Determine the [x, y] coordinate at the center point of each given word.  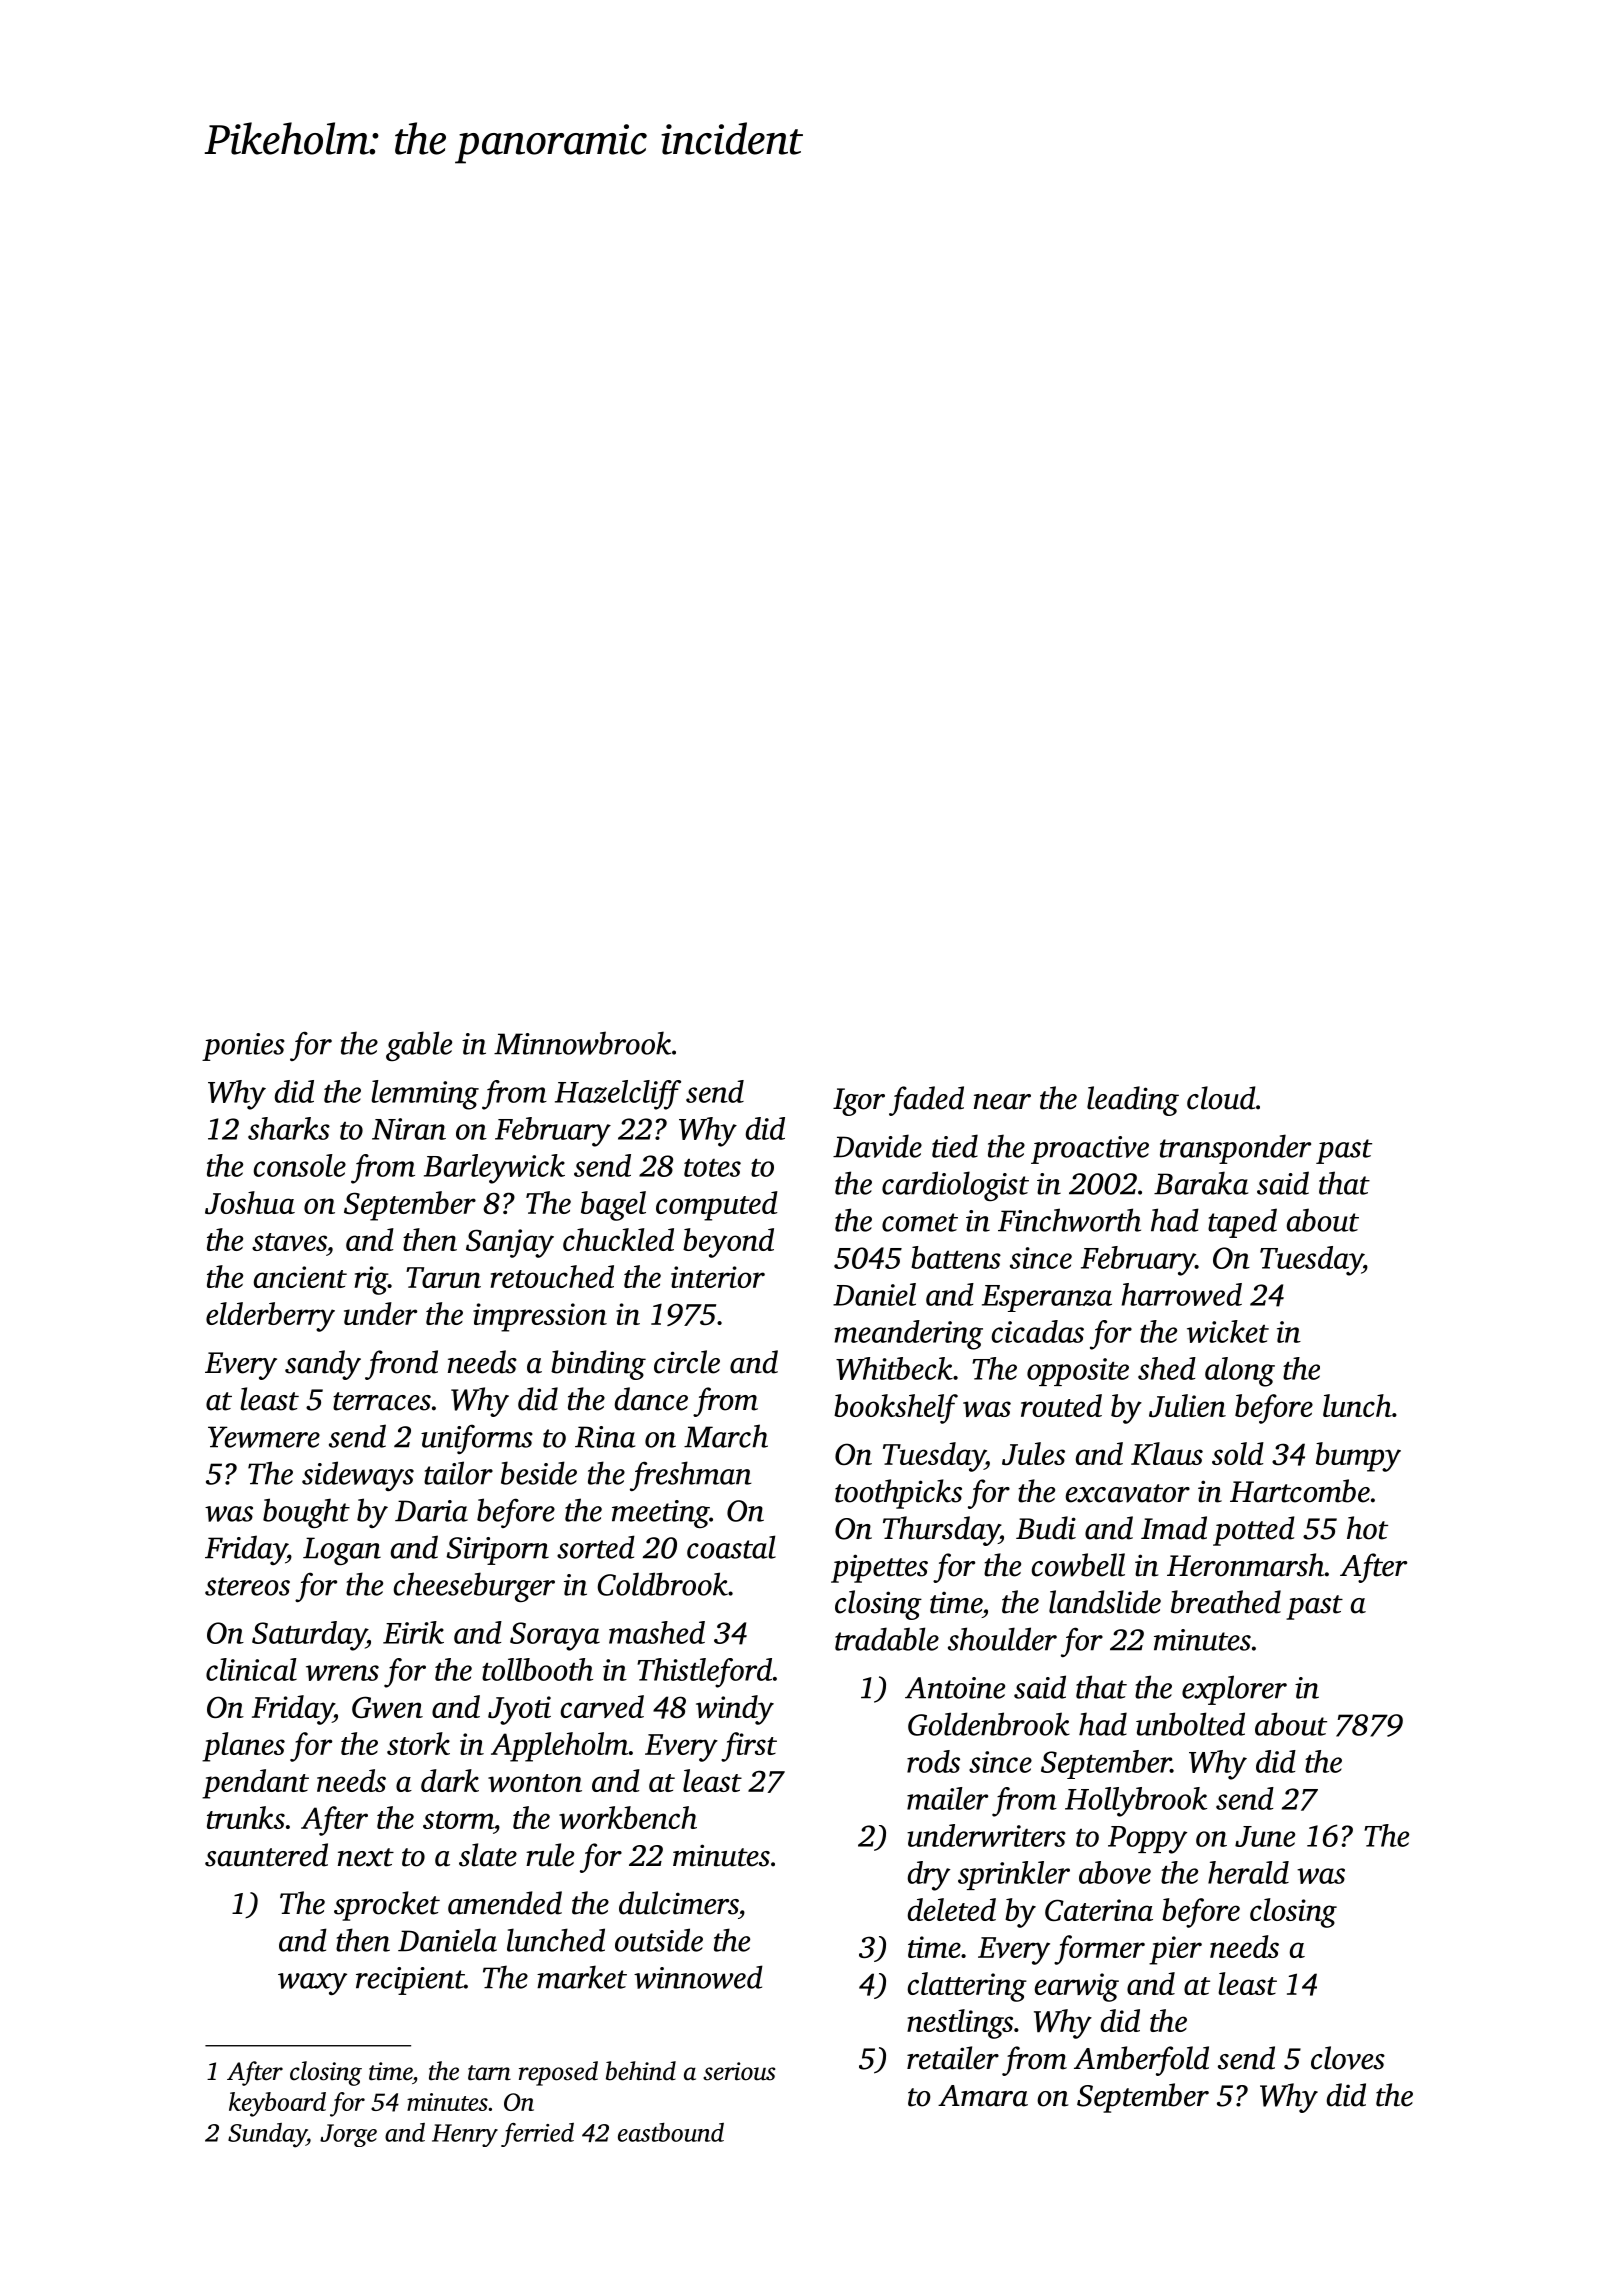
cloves [1348, 2058]
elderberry [270, 1317]
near [1002, 1102]
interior [718, 1277]
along [1240, 1372]
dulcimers [678, 1903]
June [1265, 1836]
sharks [289, 1128]
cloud [1221, 1098]
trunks [246, 1817]
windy [735, 1710]
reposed [558, 2073]
